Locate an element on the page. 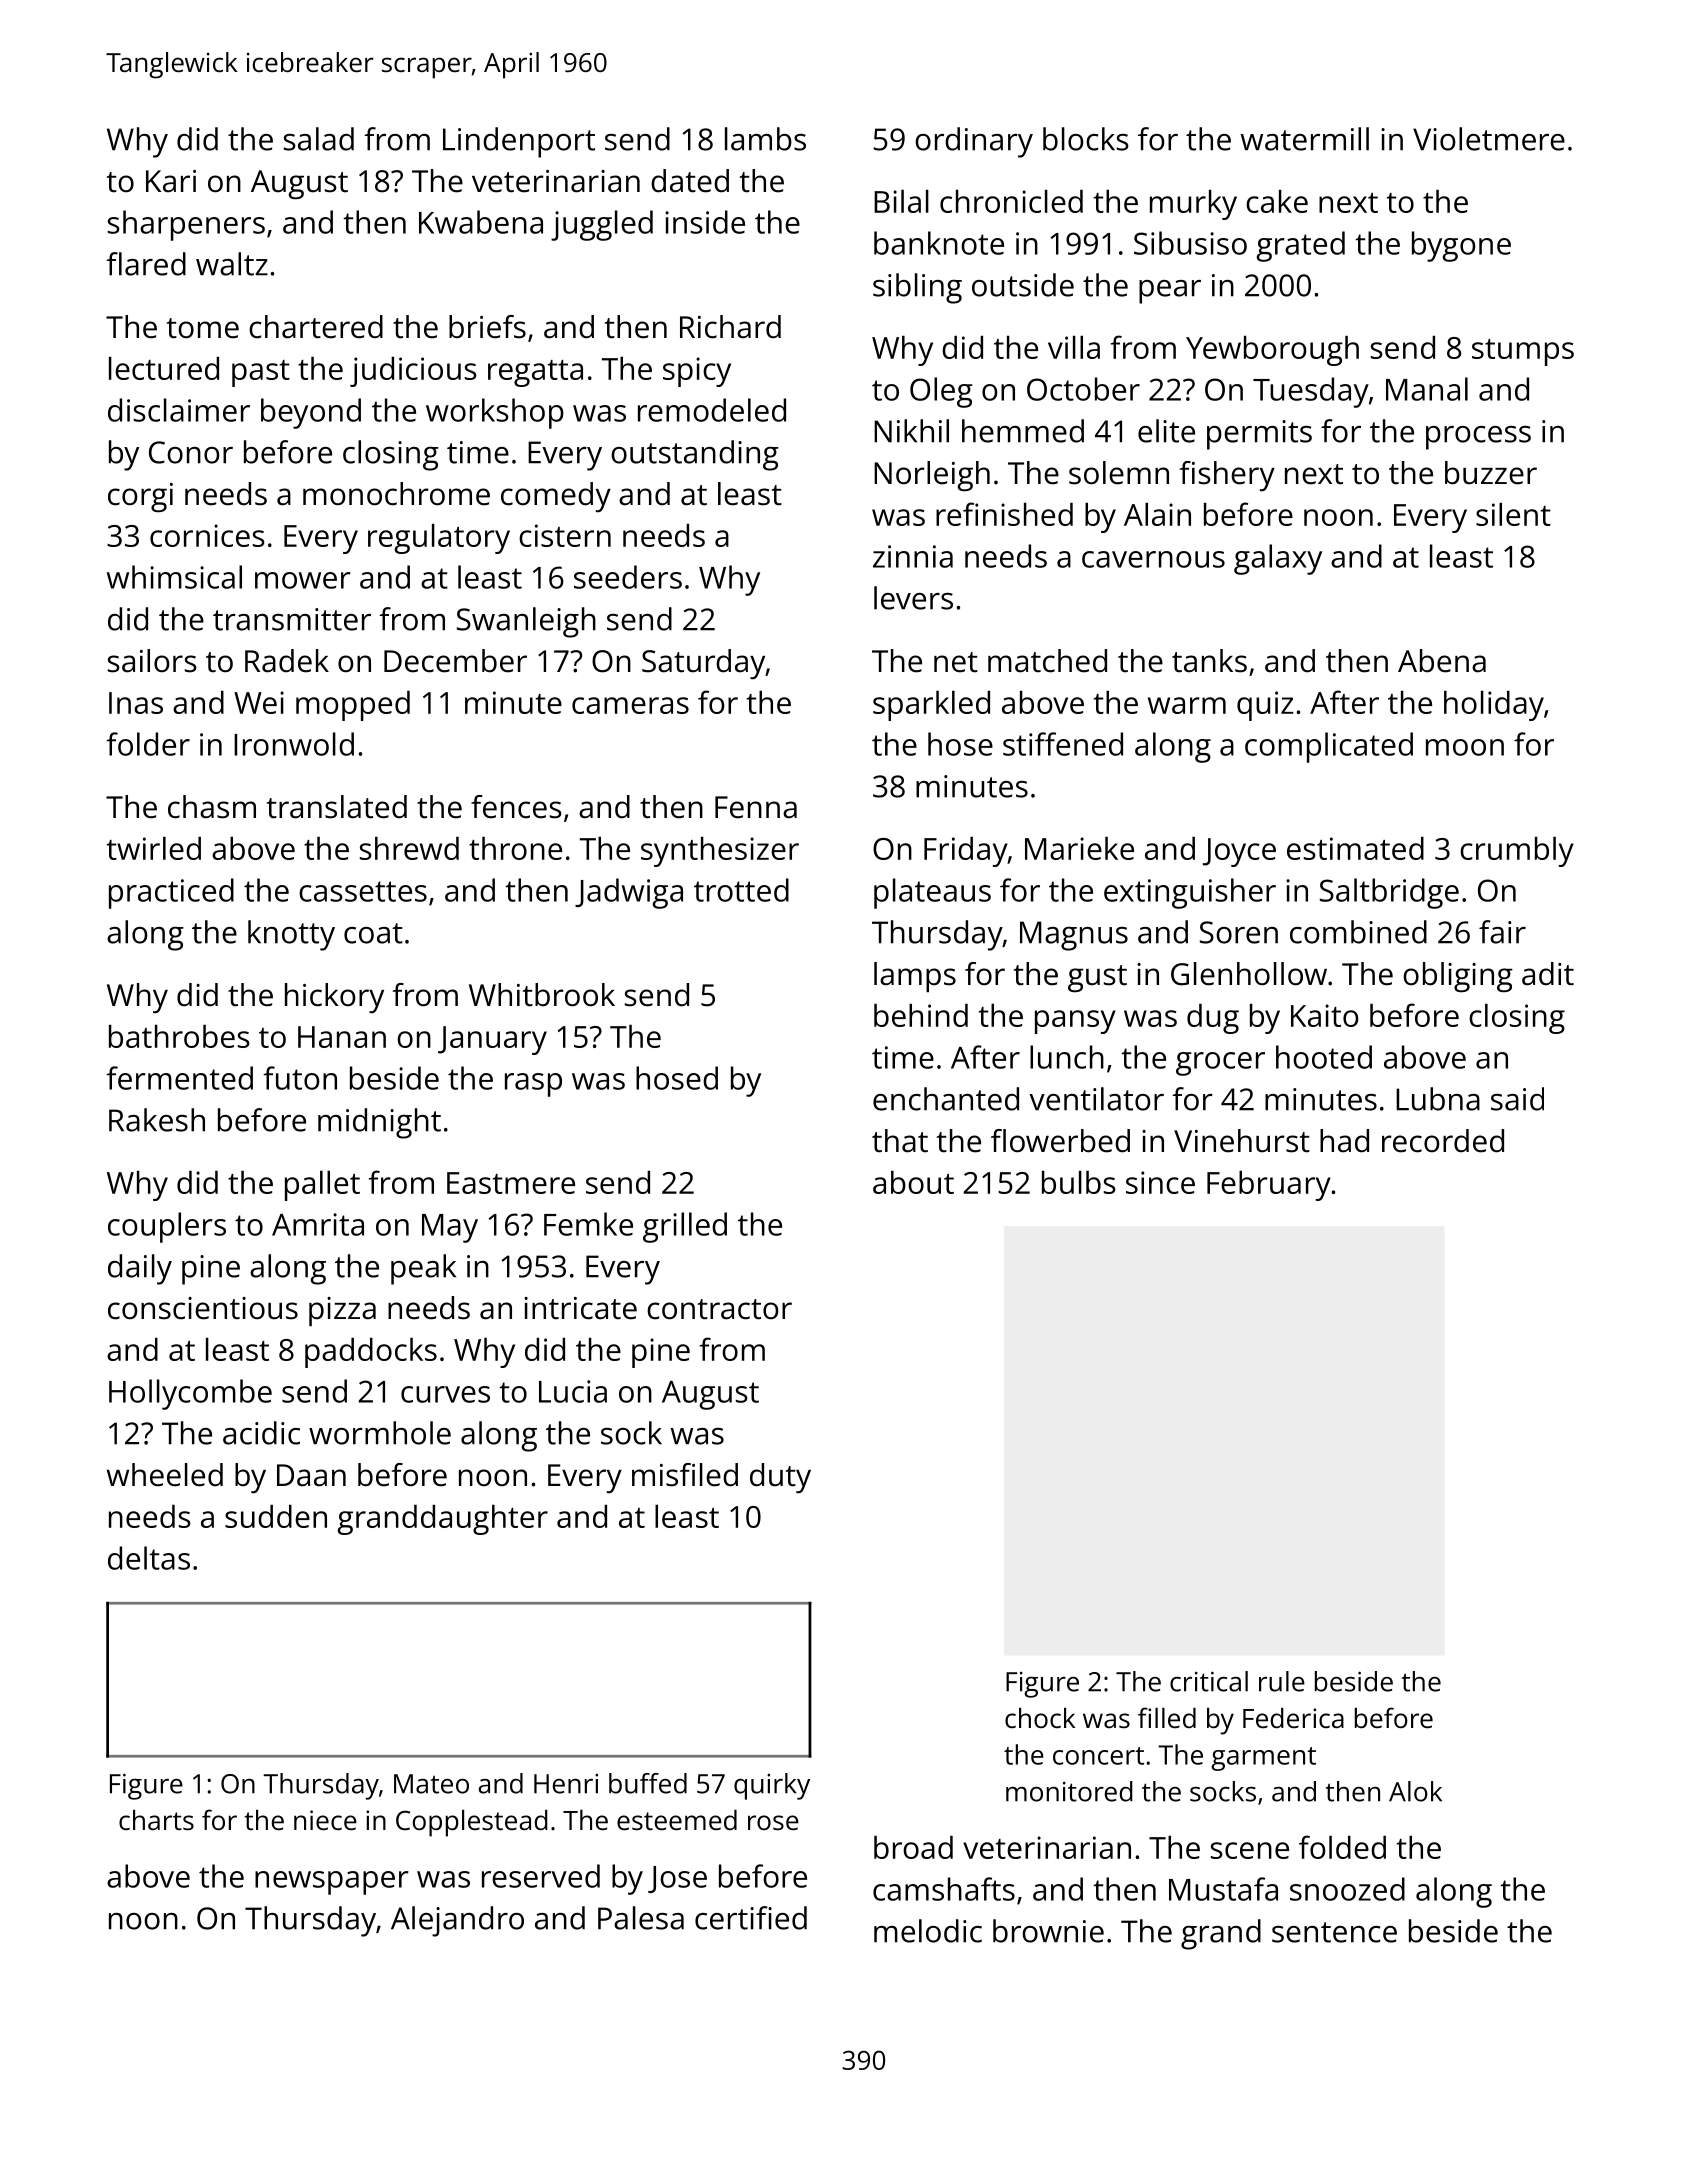  obliging is located at coordinates (1458, 977).
